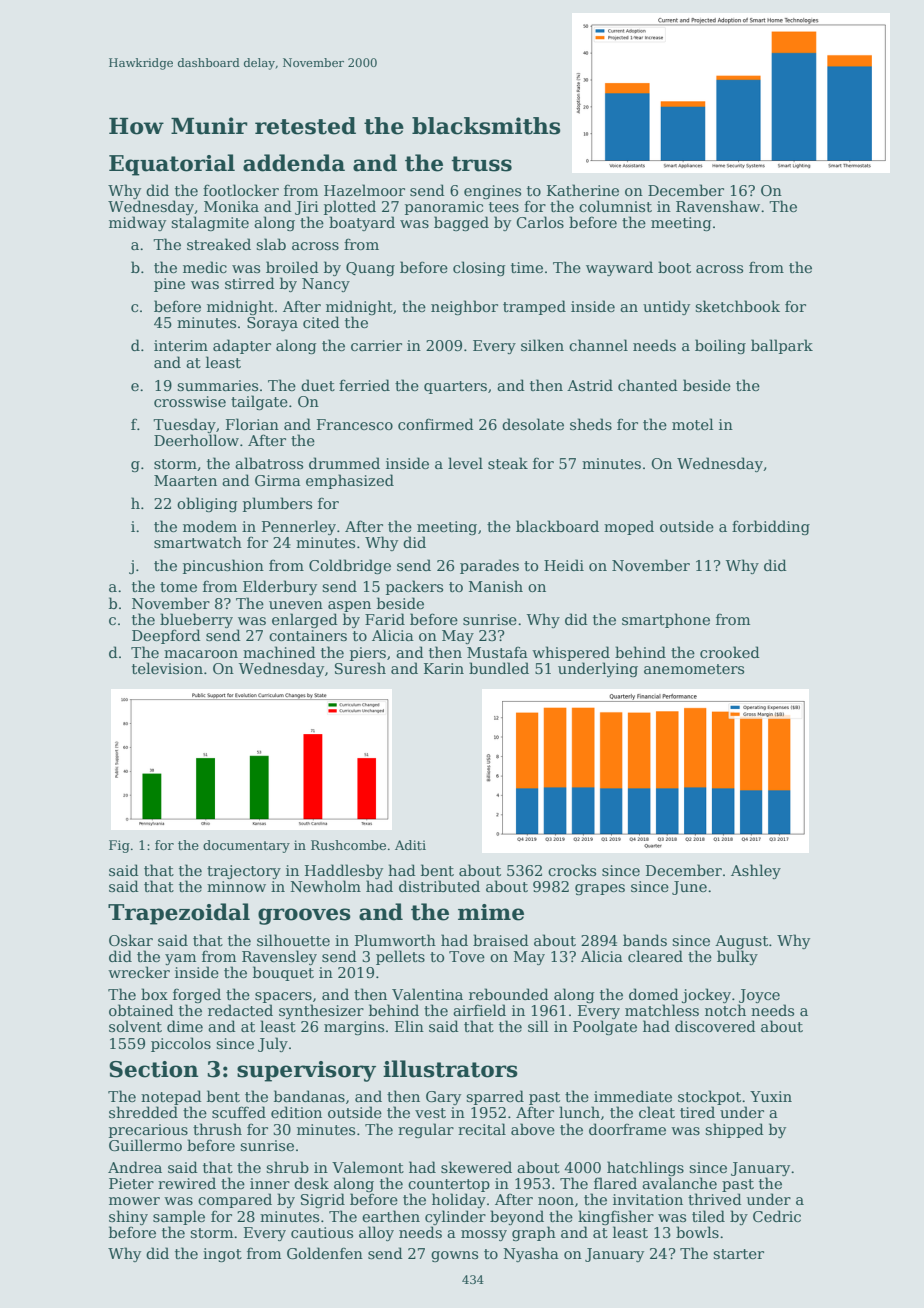  Describe the element at coordinates (222, 1255) in the page. I see `ingot` at that location.
